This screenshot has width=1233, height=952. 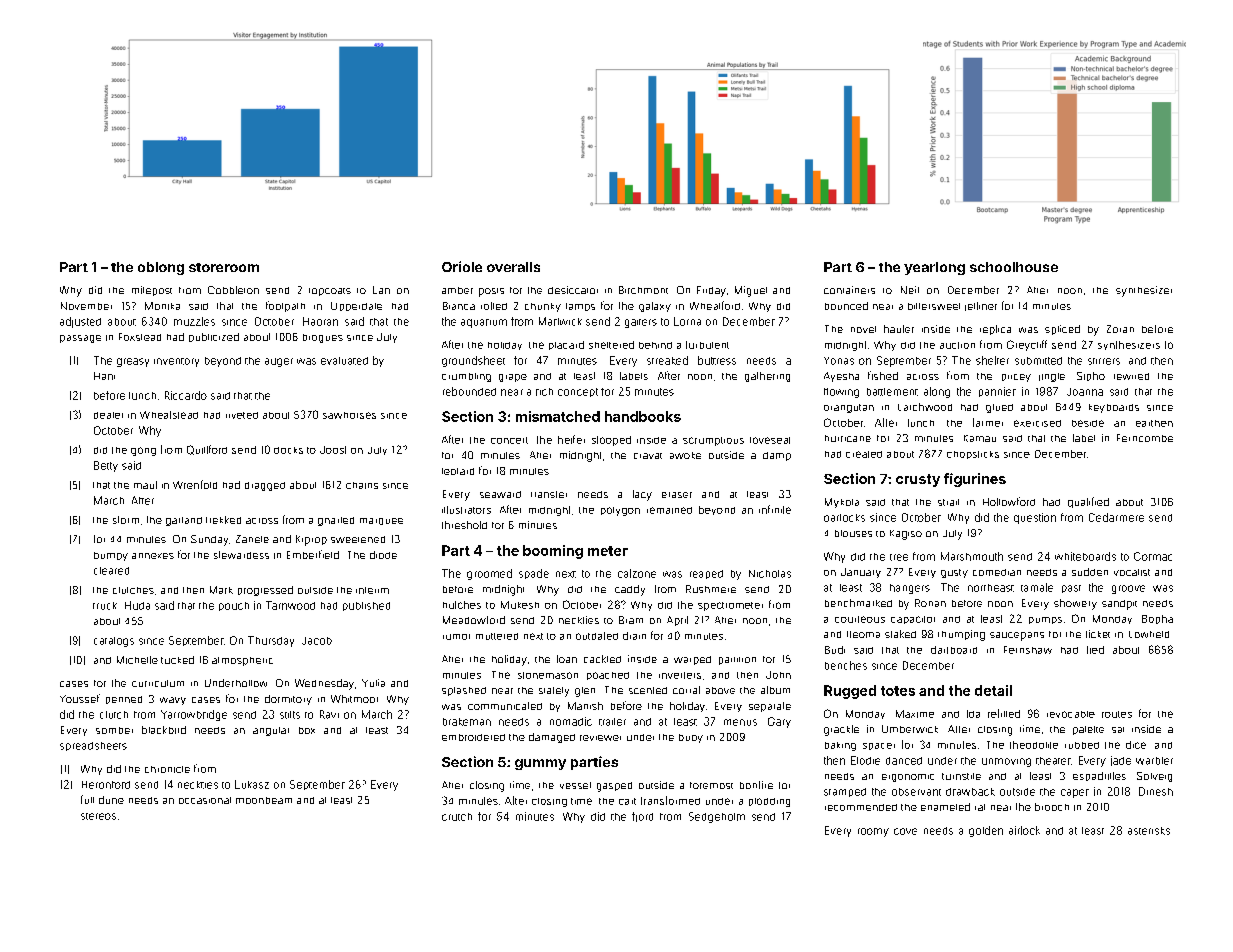 I want to click on adjusted, so click(x=80, y=322).
